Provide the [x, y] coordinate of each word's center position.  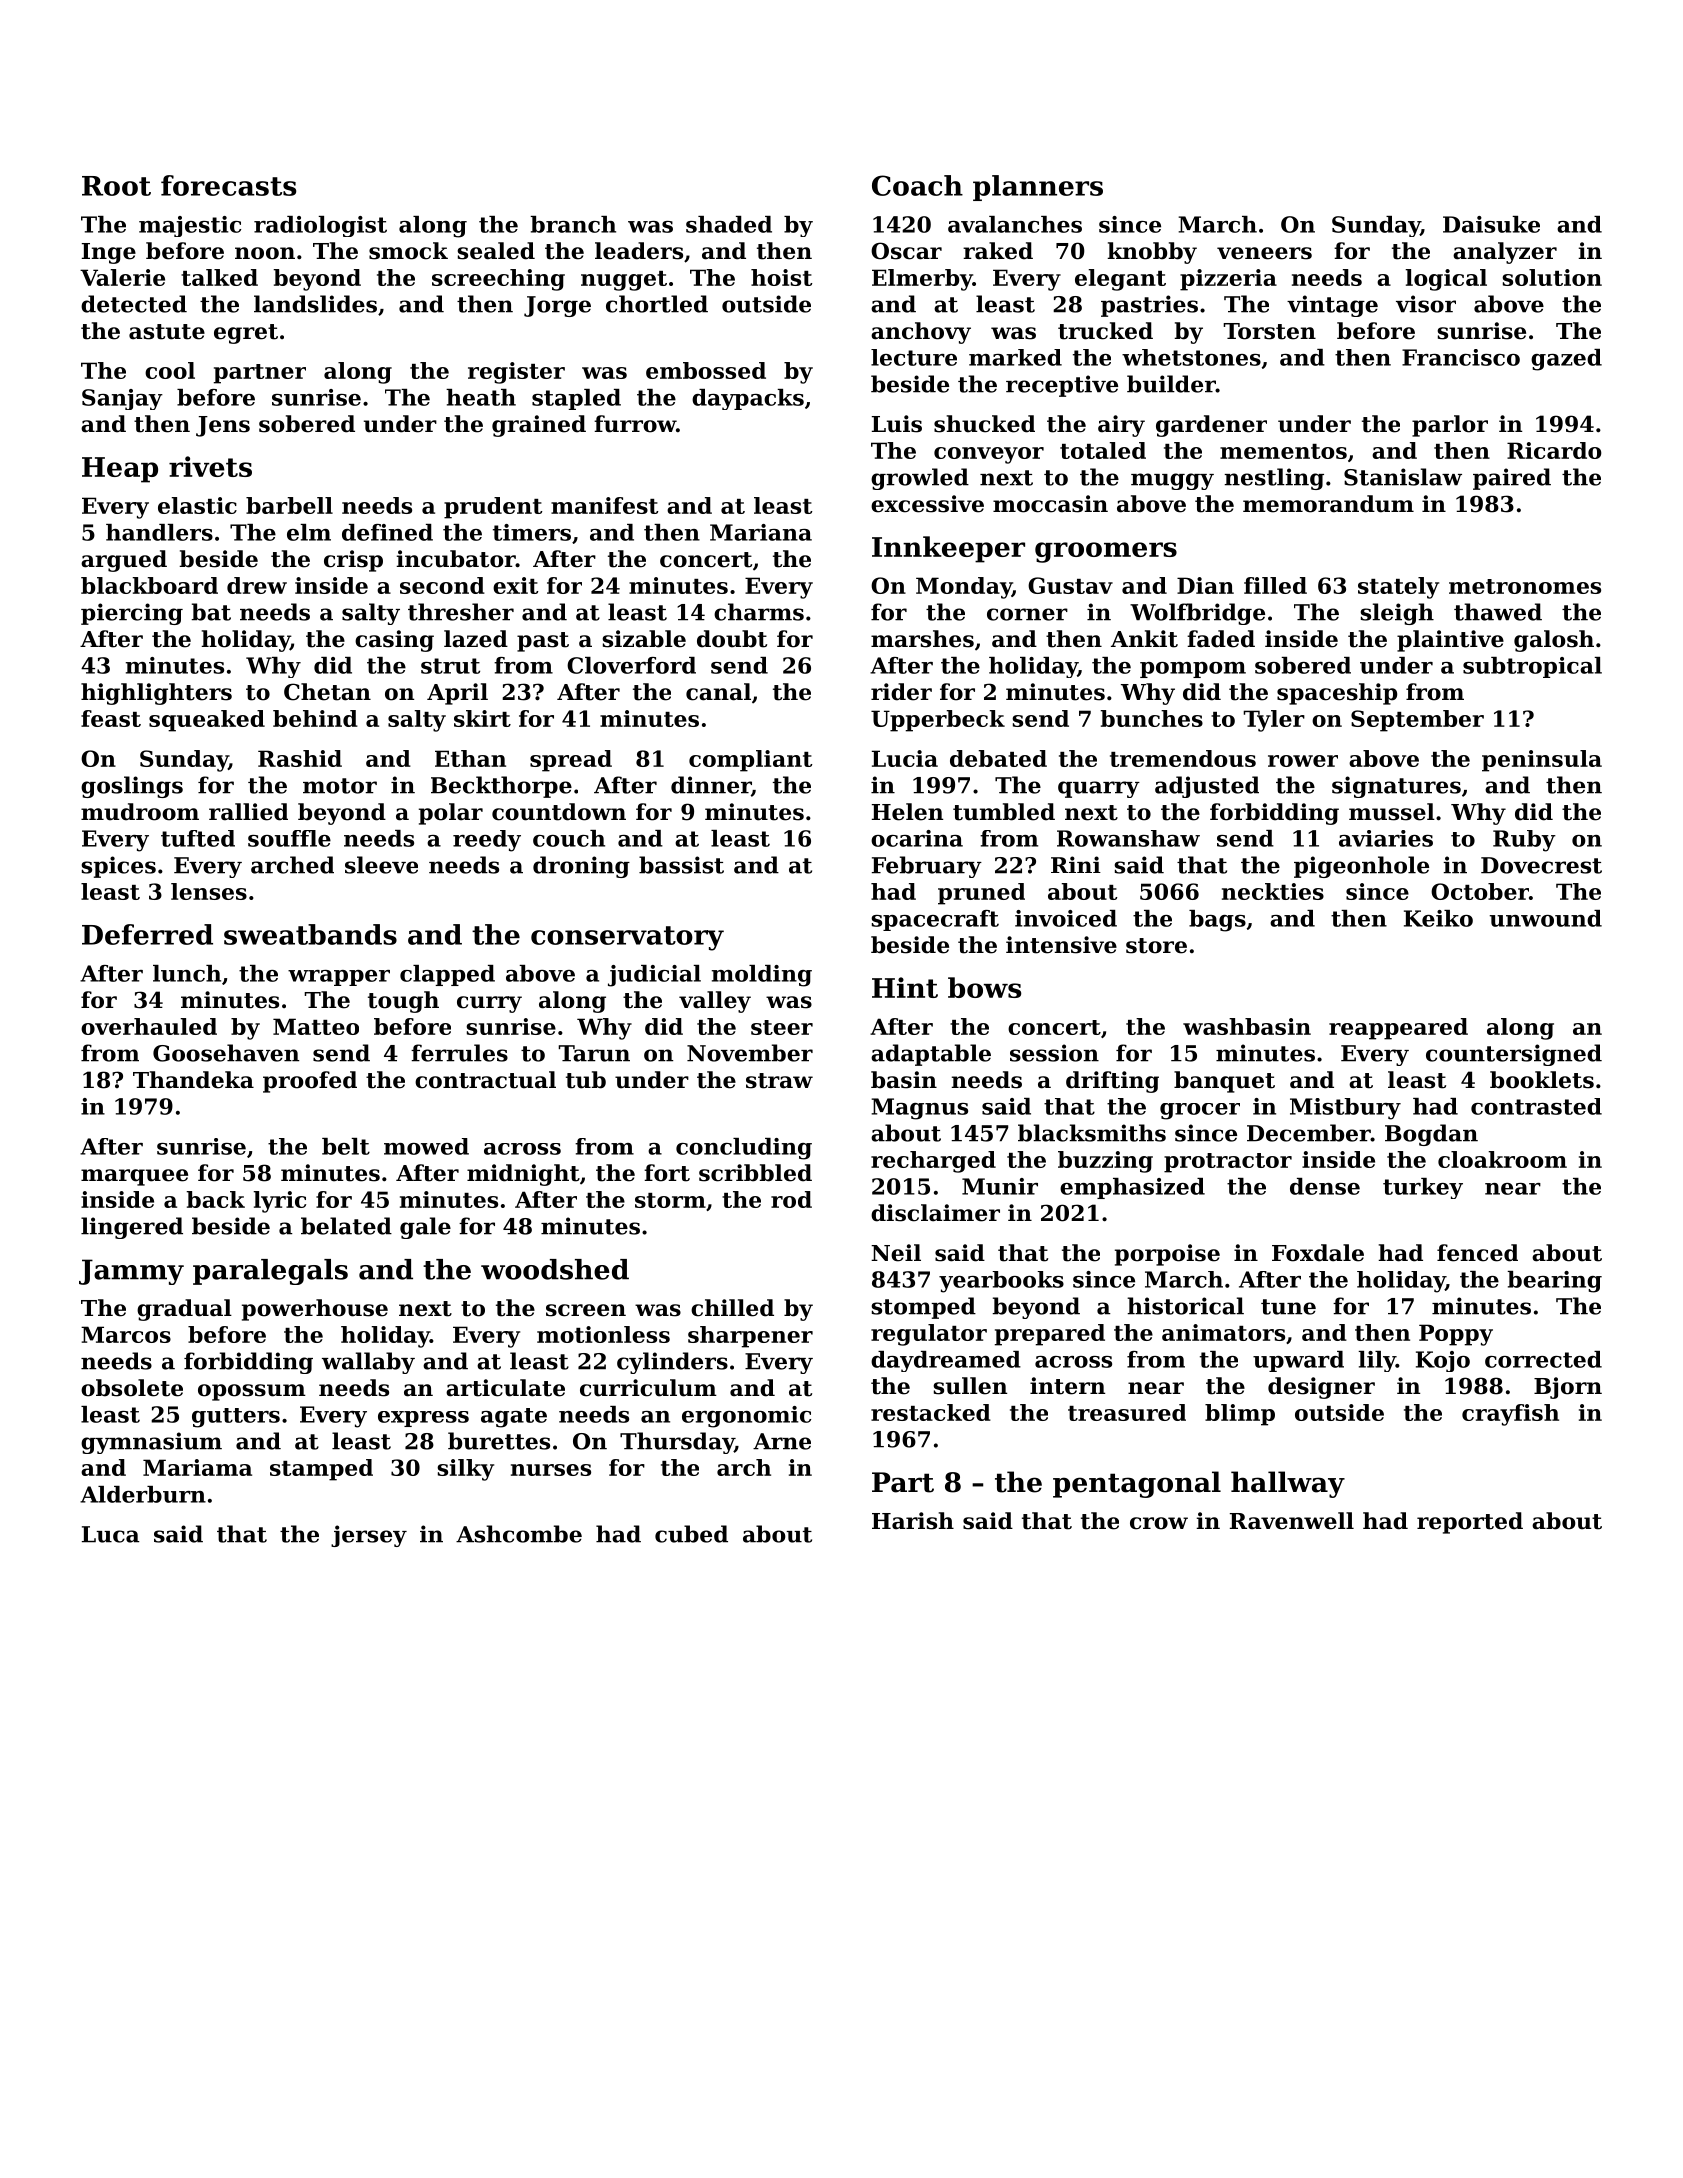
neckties [1273, 891]
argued [124, 561]
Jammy [131, 1272]
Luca [111, 1534]
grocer [1200, 1111]
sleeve [381, 865]
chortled [657, 304]
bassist [681, 865]
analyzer [1505, 253]
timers [532, 532]
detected [134, 304]
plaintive [1450, 641]
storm [670, 1200]
